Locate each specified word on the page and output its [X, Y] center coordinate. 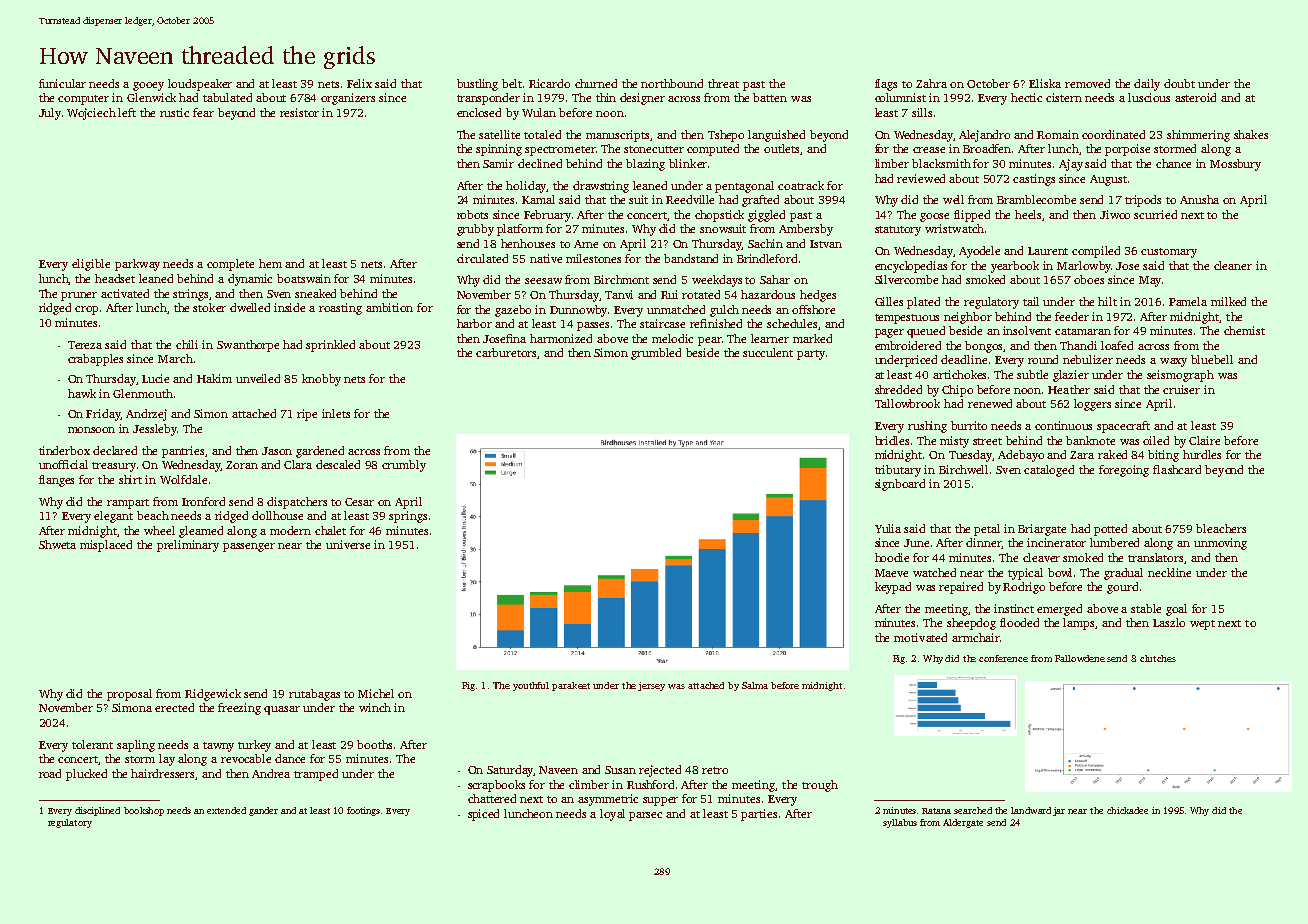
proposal [129, 695]
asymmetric [608, 800]
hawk [82, 393]
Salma [755, 685]
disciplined [97, 811]
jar [1059, 811]
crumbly [404, 466]
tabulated [227, 97]
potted [1110, 530]
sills [922, 112]
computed [713, 150]
